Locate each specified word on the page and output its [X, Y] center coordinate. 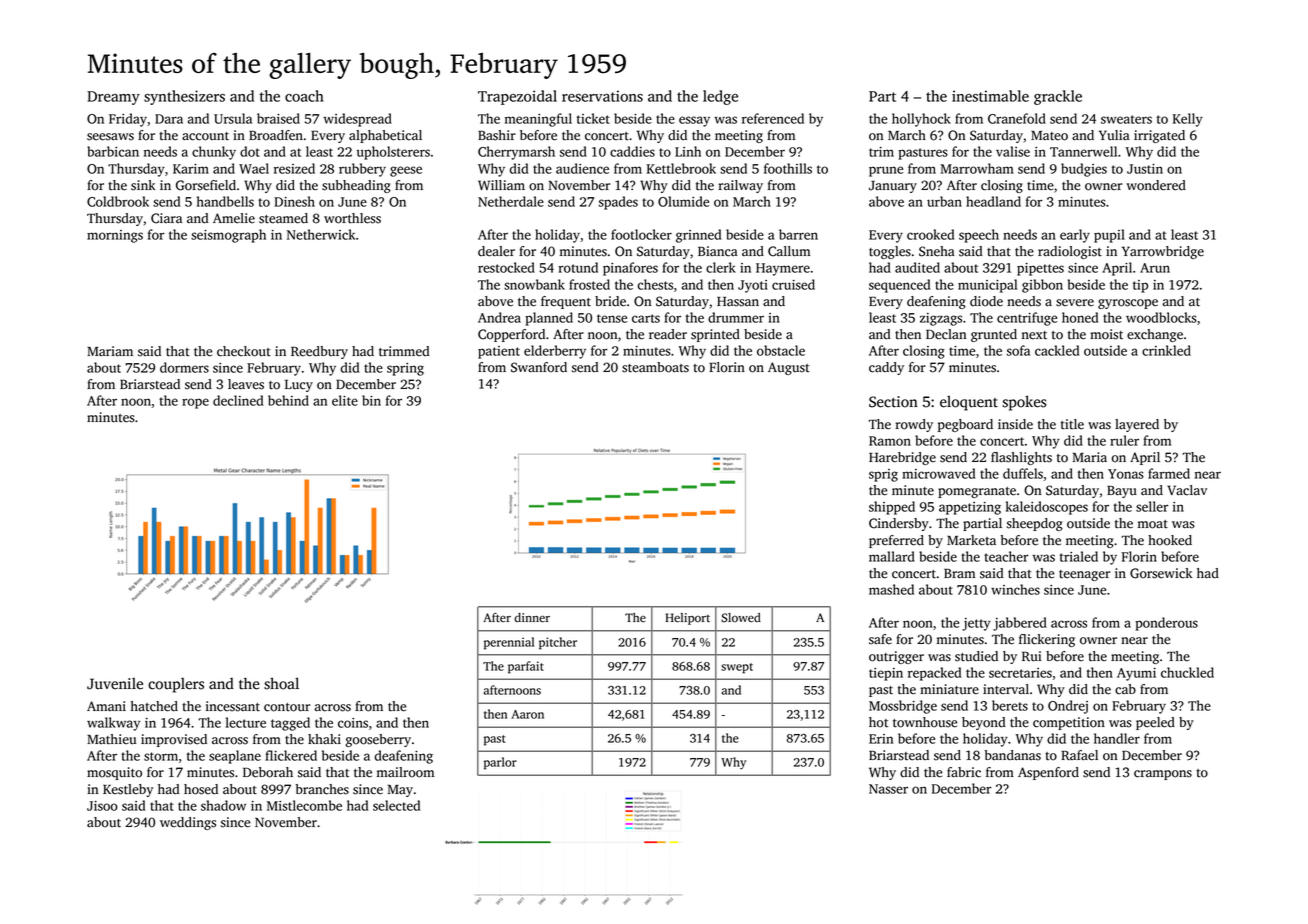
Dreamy [113, 98]
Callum [789, 251]
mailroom [405, 772]
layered [1137, 425]
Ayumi [1136, 674]
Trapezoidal [517, 97]
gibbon [1042, 286]
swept [737, 668]
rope [195, 403]
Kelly [1188, 120]
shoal [281, 683]
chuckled [1187, 672]
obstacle [781, 350]
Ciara [166, 218]
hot [878, 722]
